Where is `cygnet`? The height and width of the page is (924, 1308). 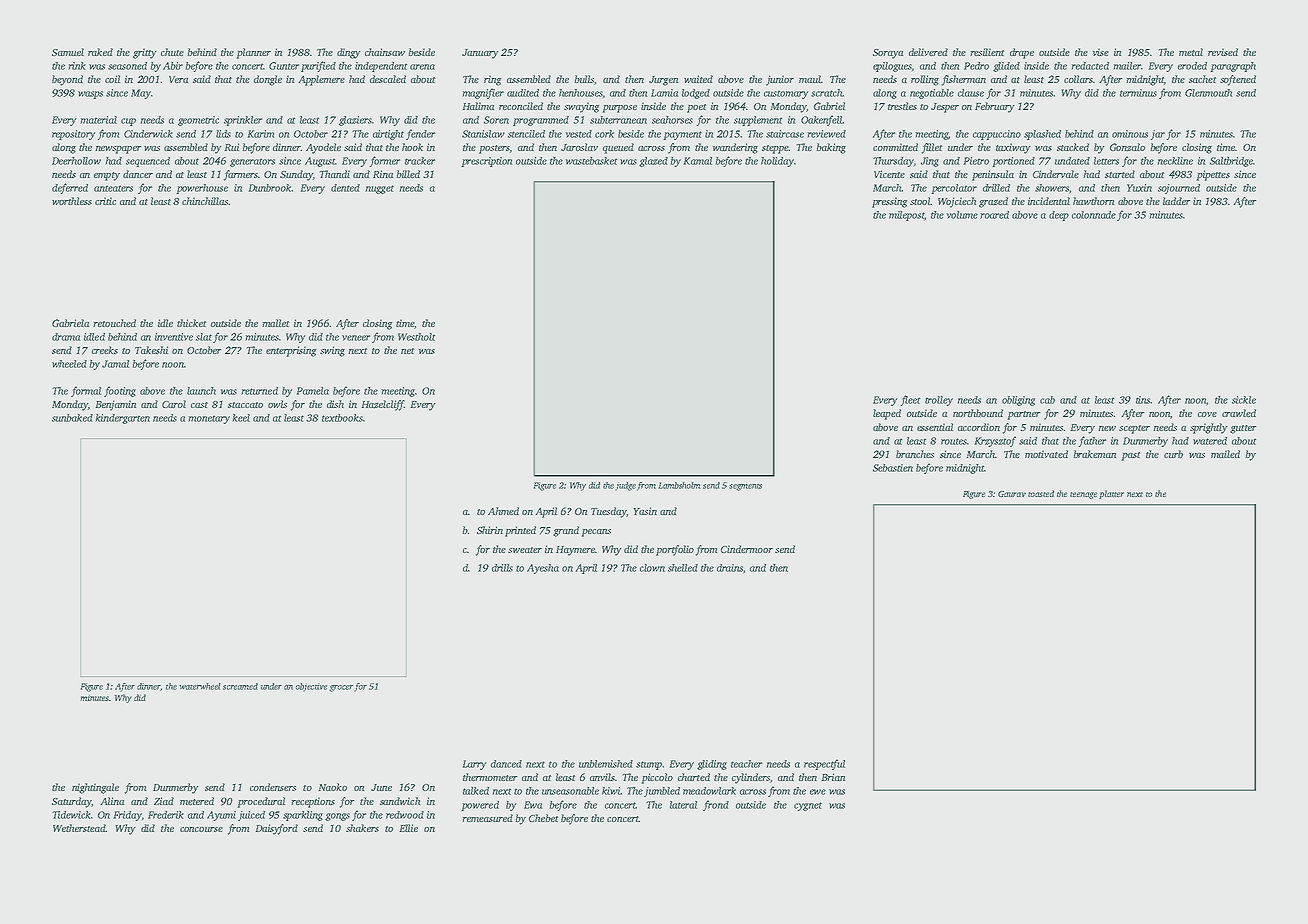
cygnet is located at coordinates (808, 806).
